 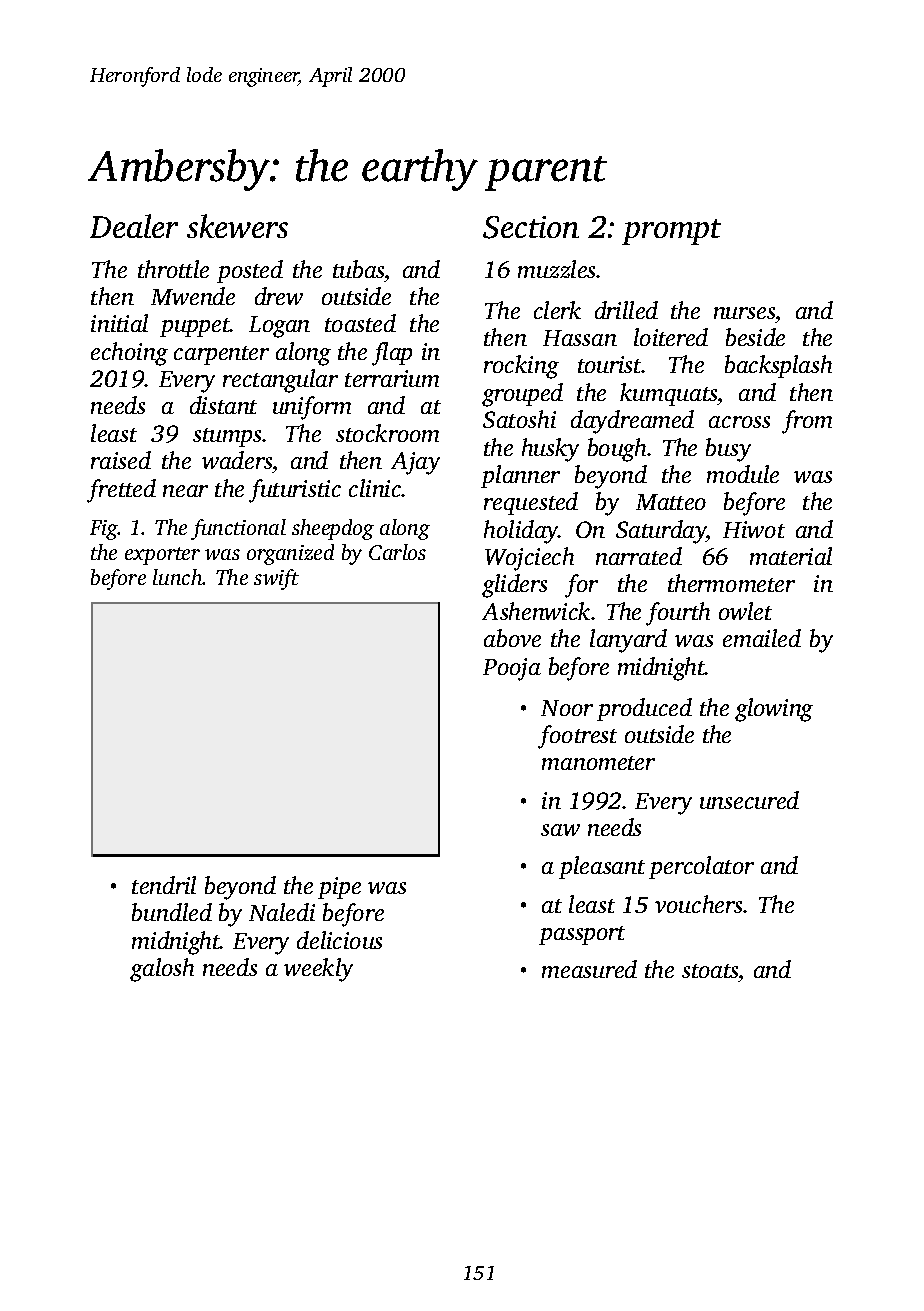 What do you see at coordinates (318, 970) in the screenshot?
I see `weekly` at bounding box center [318, 970].
